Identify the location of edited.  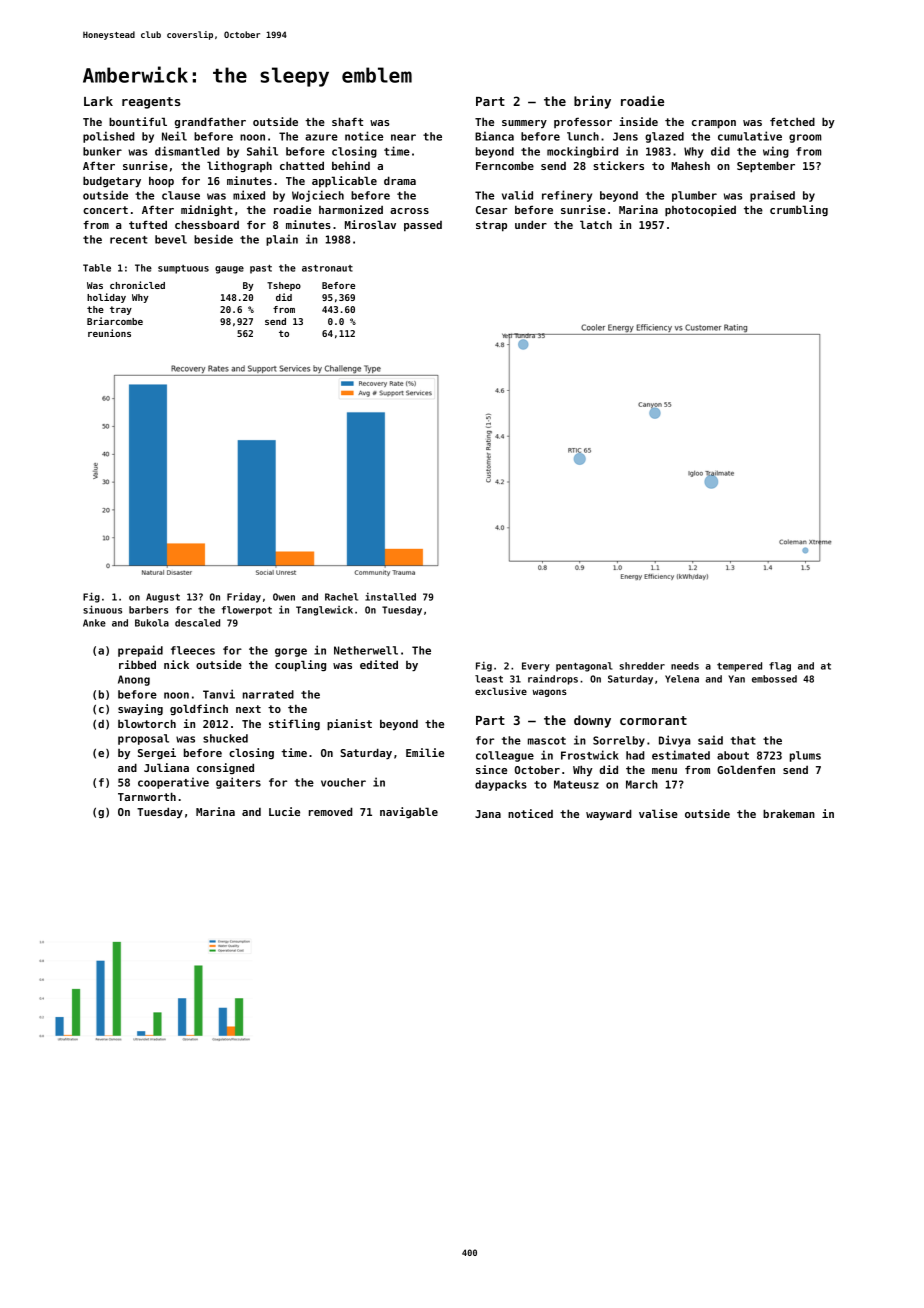
(379, 664).
